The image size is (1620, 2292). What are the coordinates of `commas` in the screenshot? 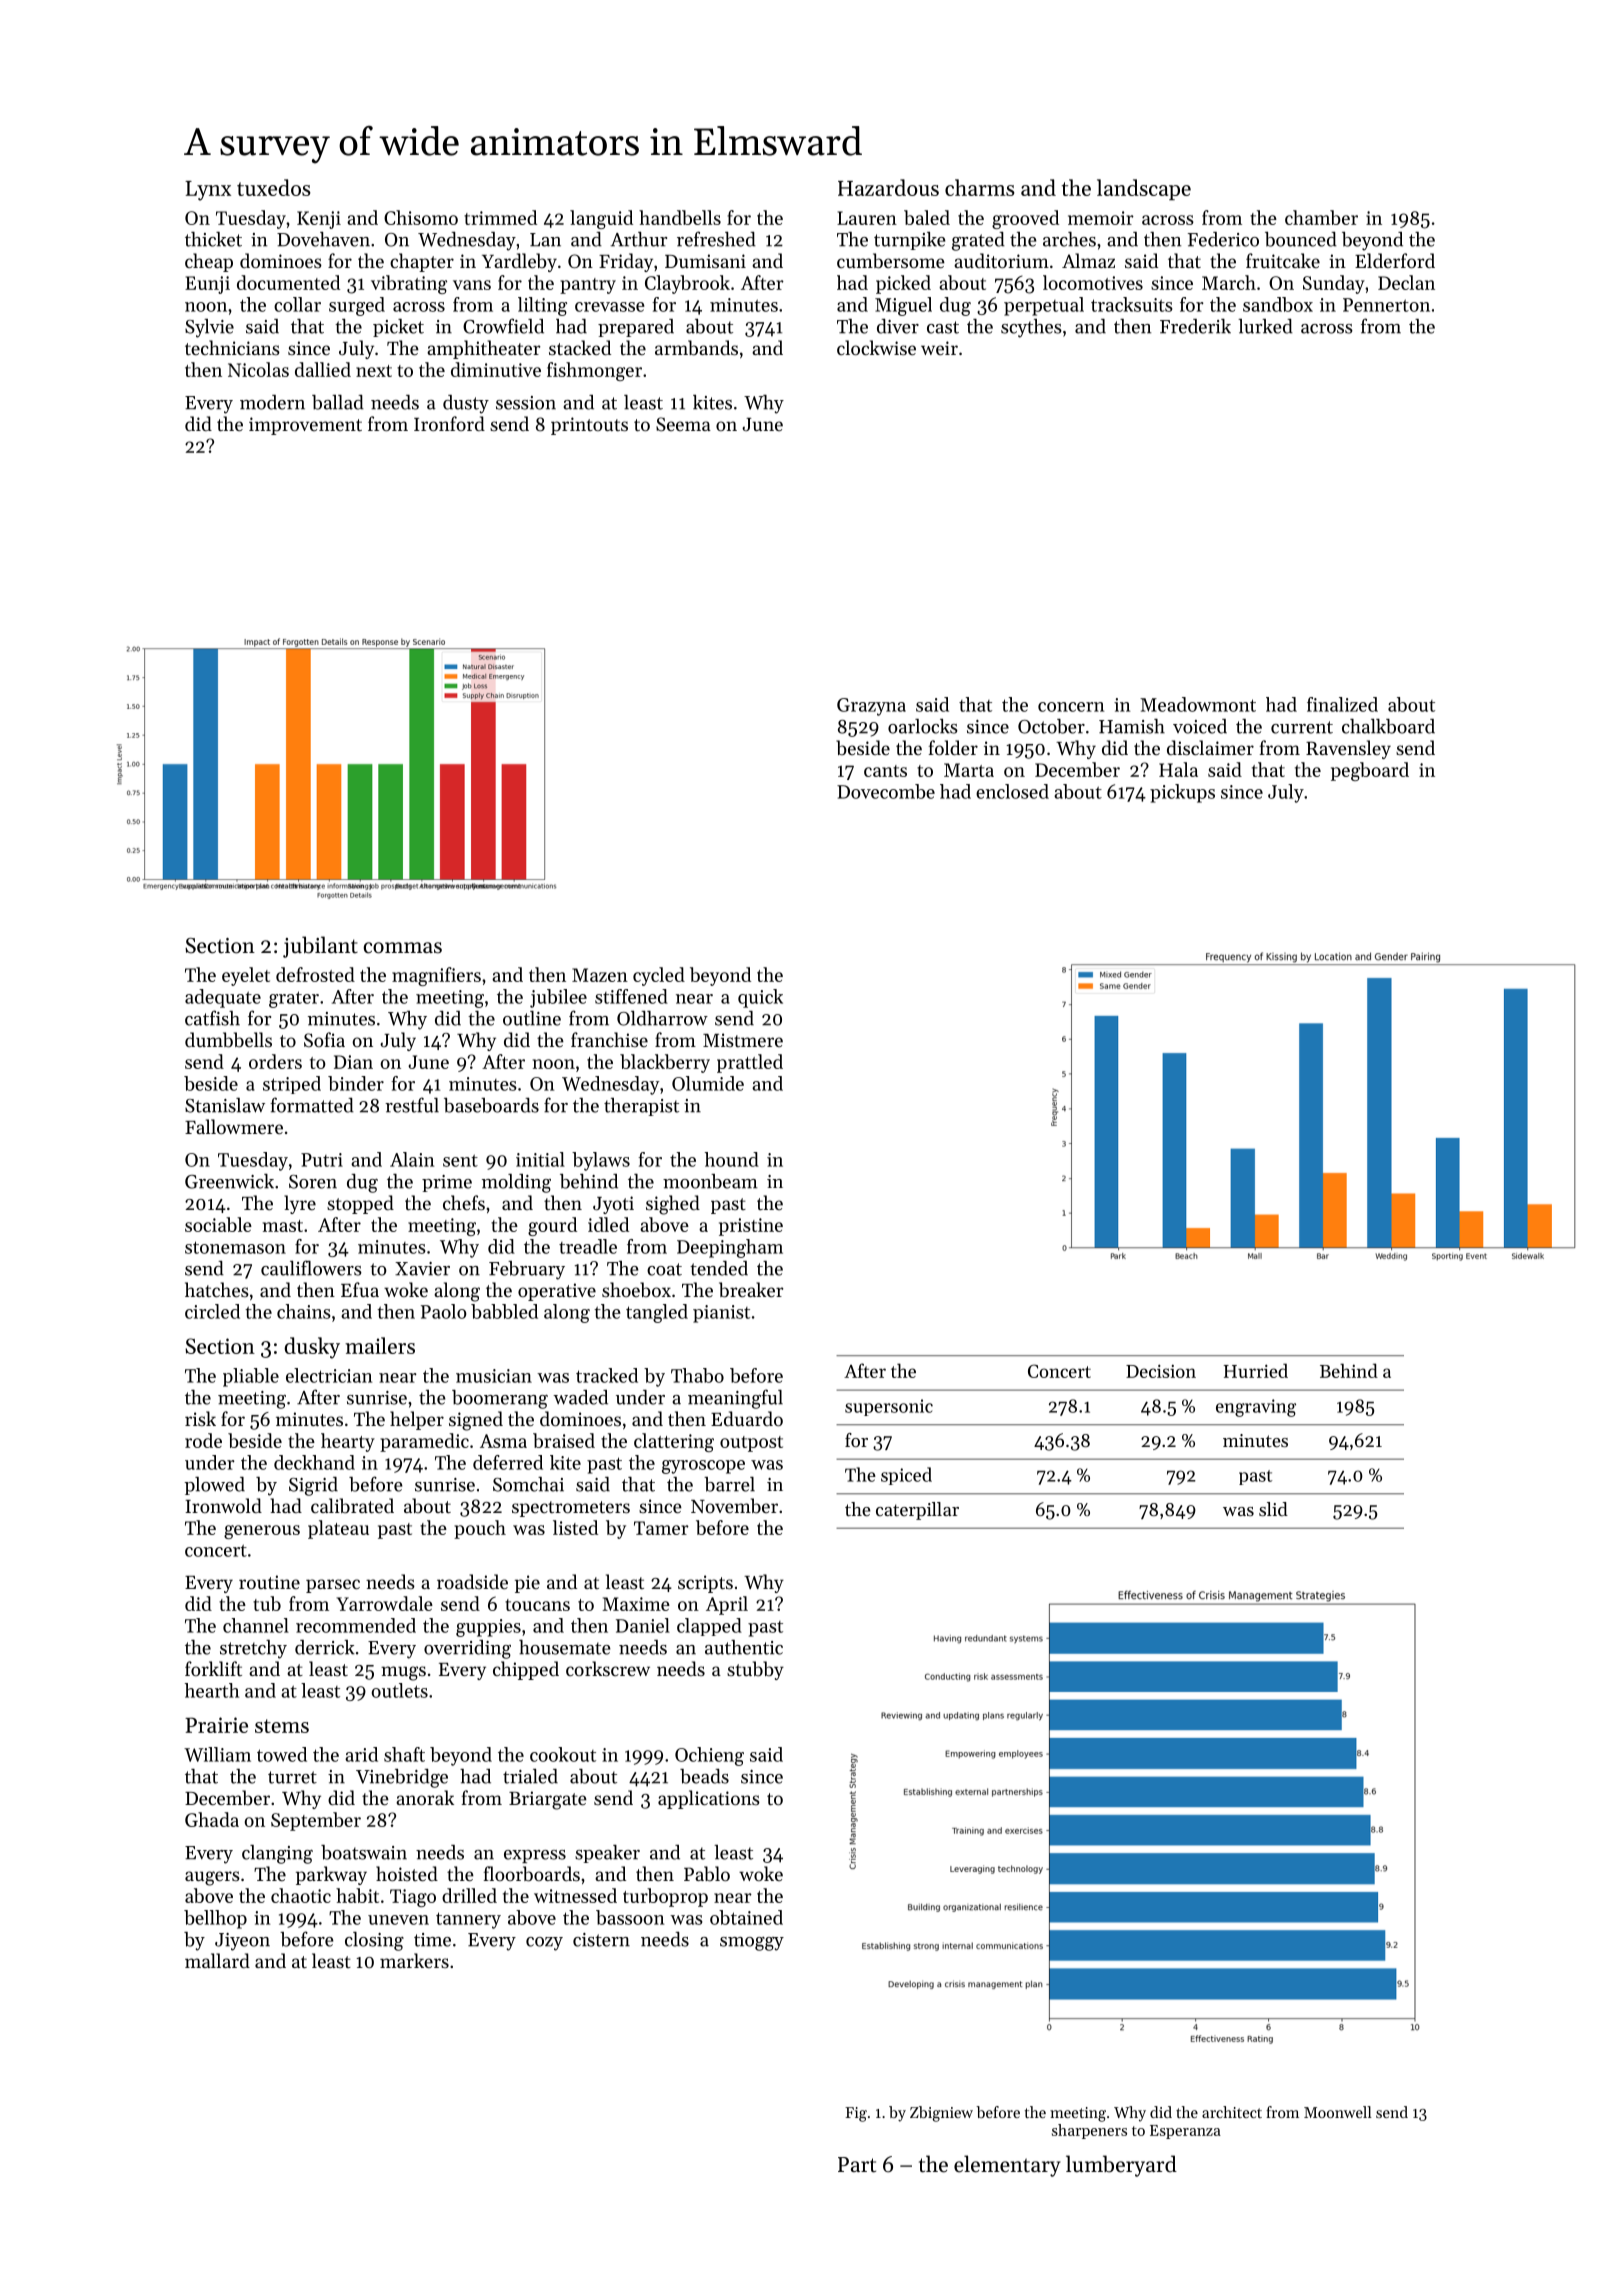 It's located at (402, 948).
